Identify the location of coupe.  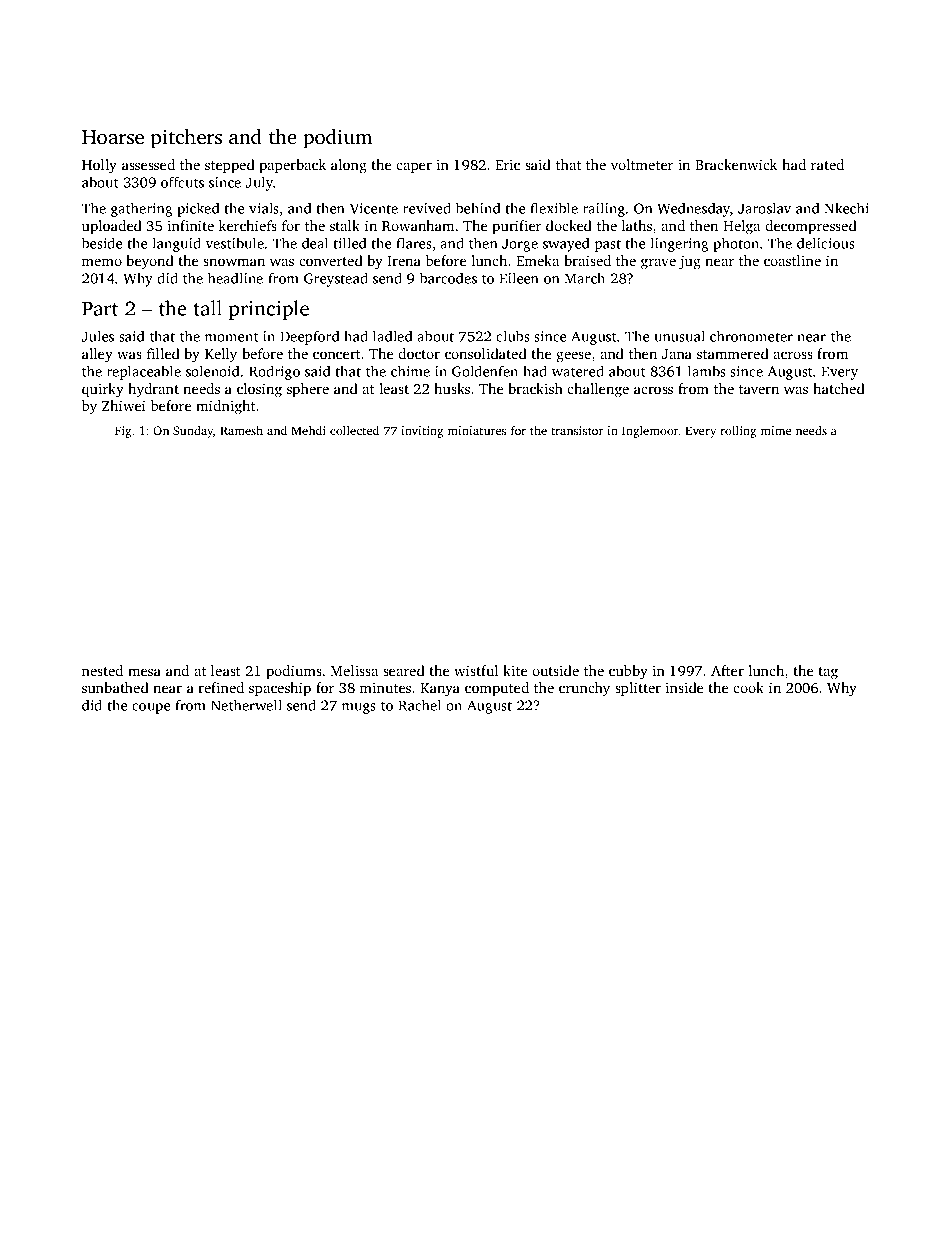
(151, 708).
